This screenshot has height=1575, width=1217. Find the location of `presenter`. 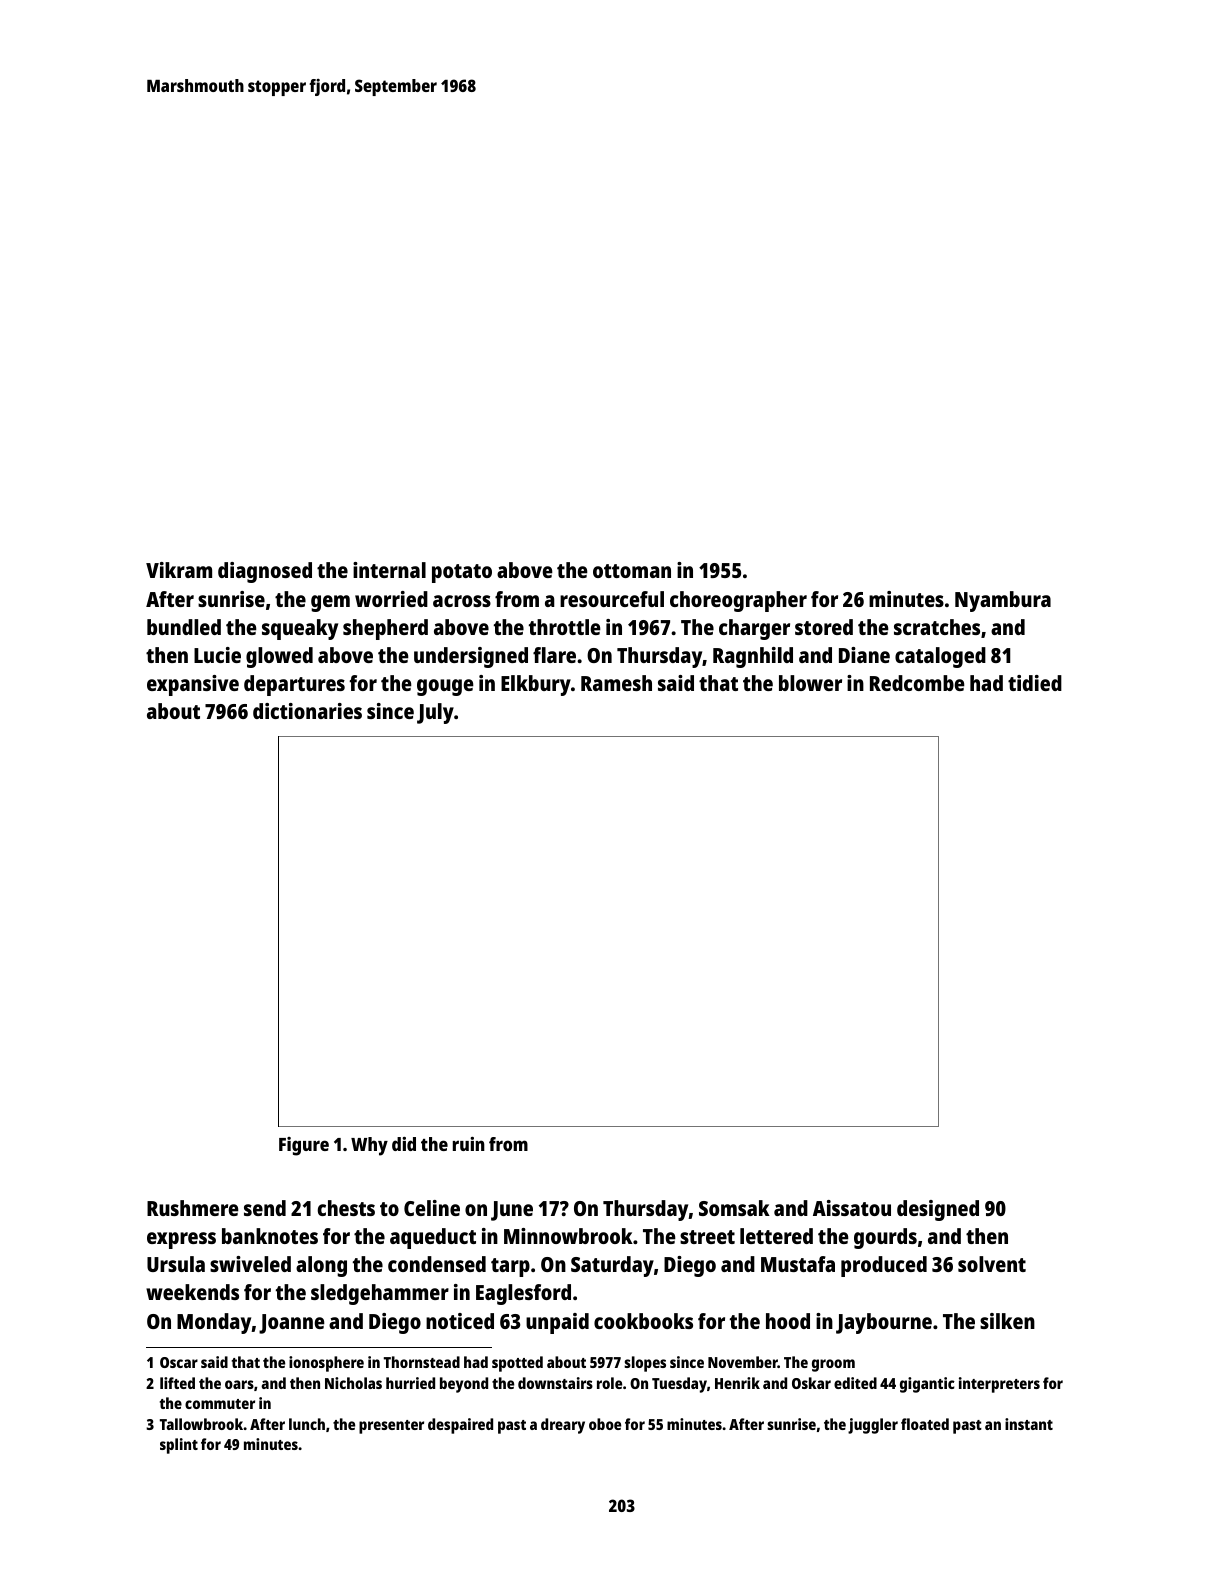

presenter is located at coordinates (391, 1427).
